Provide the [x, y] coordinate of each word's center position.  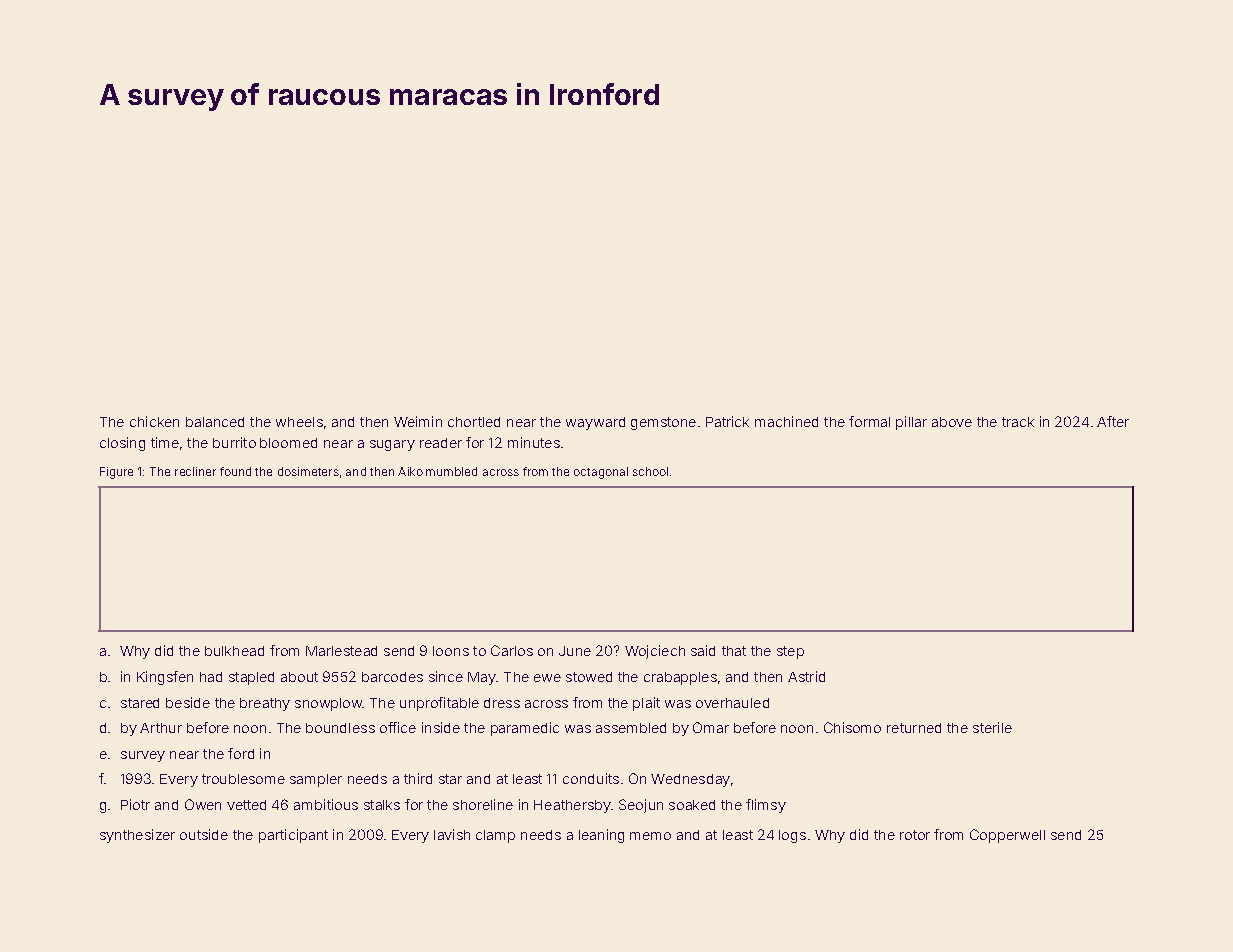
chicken [154, 421]
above [952, 422]
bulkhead [234, 651]
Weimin [418, 421]
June [575, 651]
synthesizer [137, 836]
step [790, 652]
